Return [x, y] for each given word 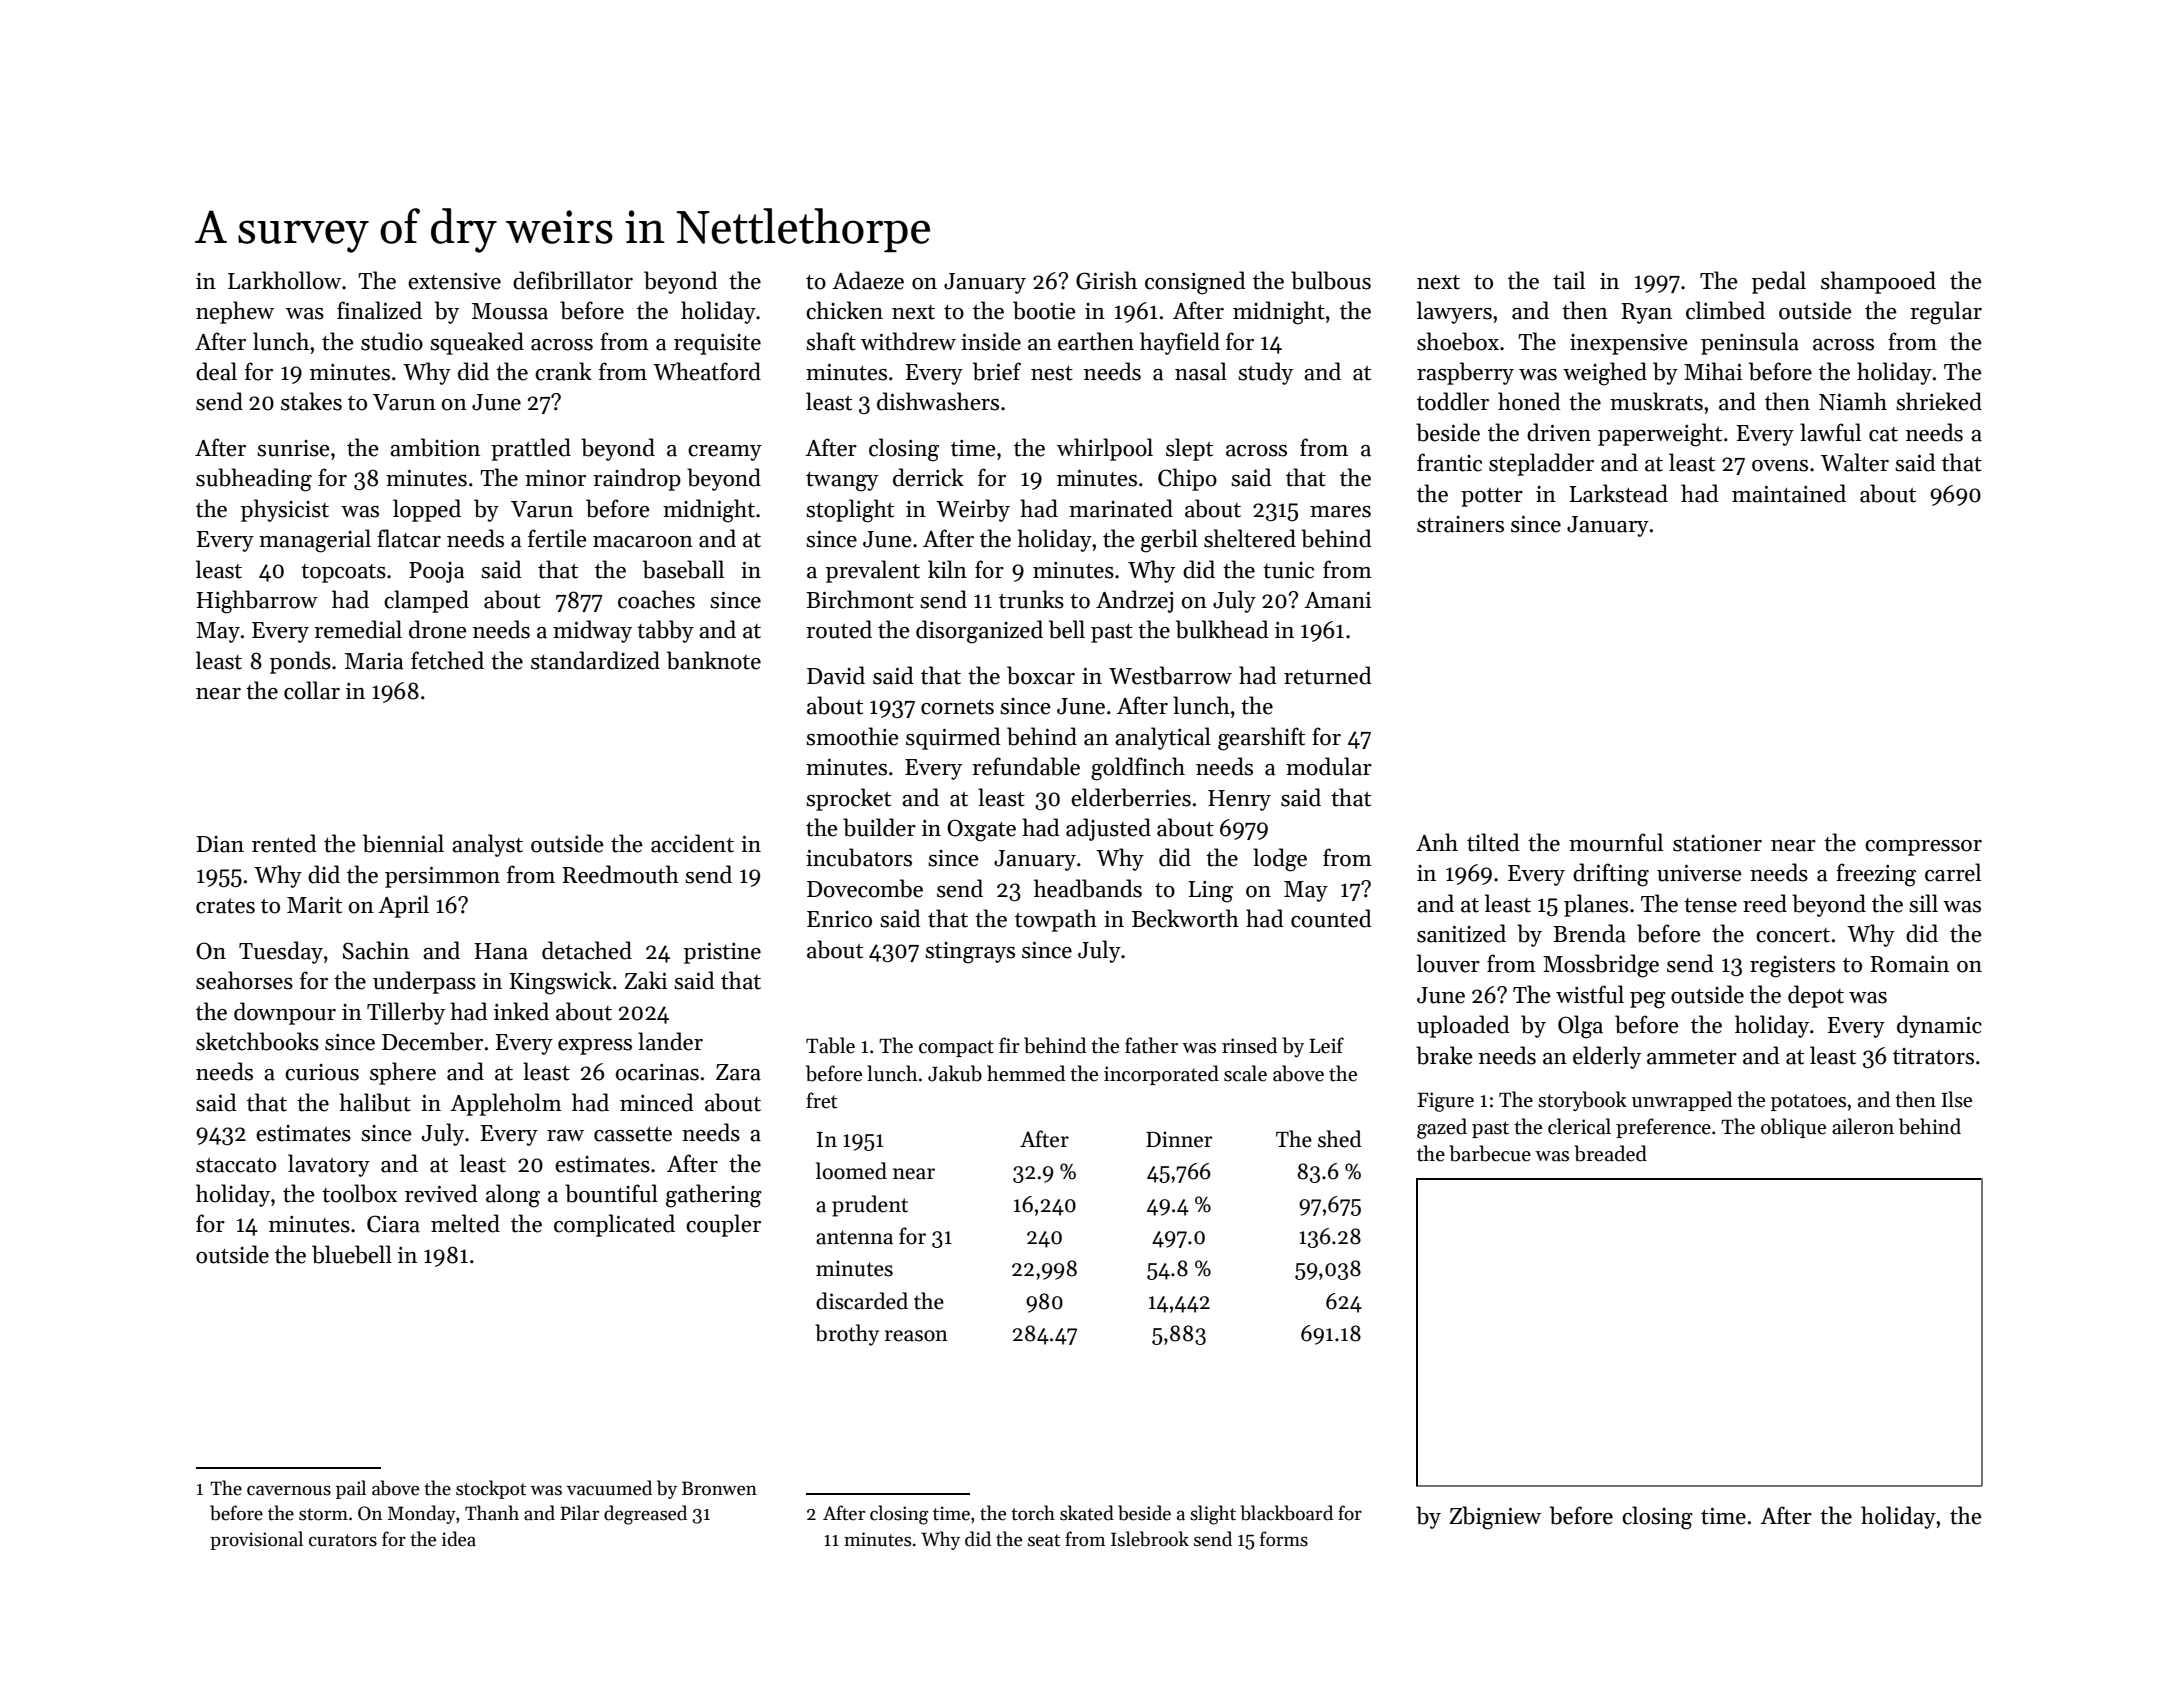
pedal [1779, 282]
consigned [1195, 283]
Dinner [1179, 1139]
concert [1793, 935]
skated [1087, 1513]
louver [1448, 963]
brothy [847, 1335]
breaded [1610, 1153]
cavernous [289, 1490]
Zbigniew [1495, 1518]
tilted [1493, 842]
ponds [300, 662]
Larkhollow [284, 280]
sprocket [848, 799]
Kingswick [560, 983]
